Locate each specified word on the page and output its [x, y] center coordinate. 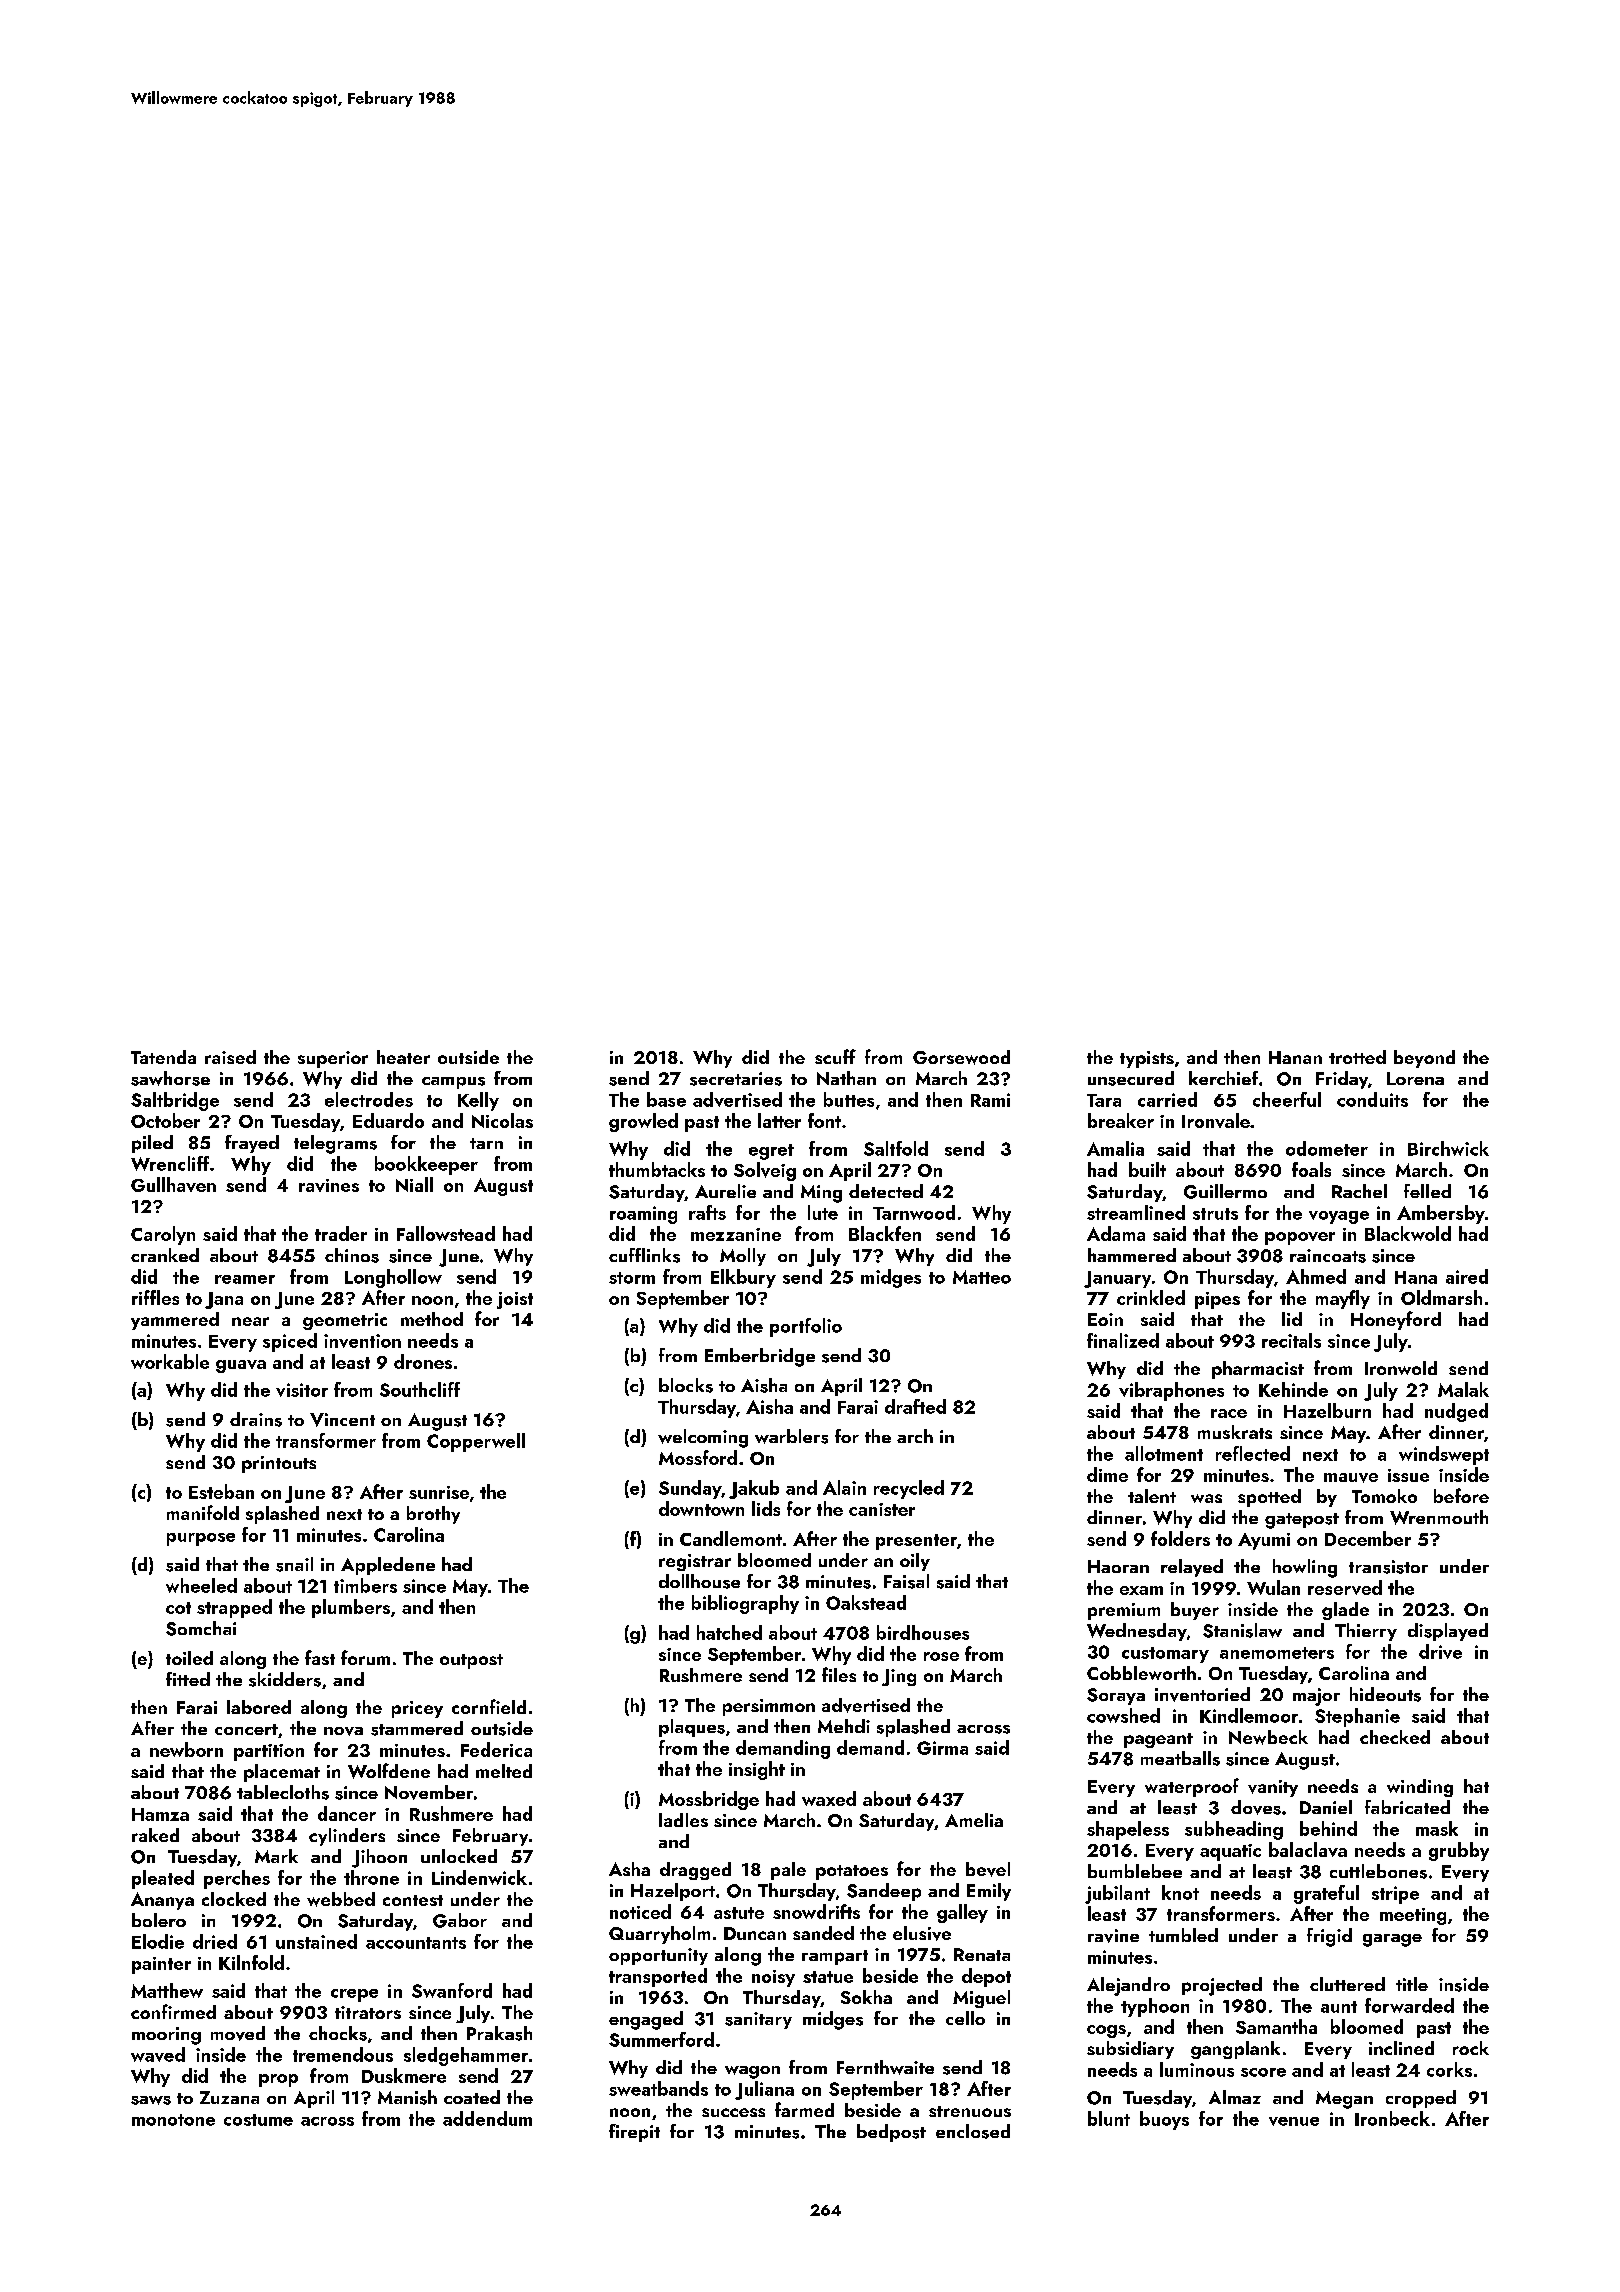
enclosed [973, 2131]
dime [1107, 1474]
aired [1467, 1276]
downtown [701, 1508]
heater [403, 1057]
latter [779, 1120]
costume [258, 2120]
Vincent [342, 1420]
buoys [1164, 2120]
